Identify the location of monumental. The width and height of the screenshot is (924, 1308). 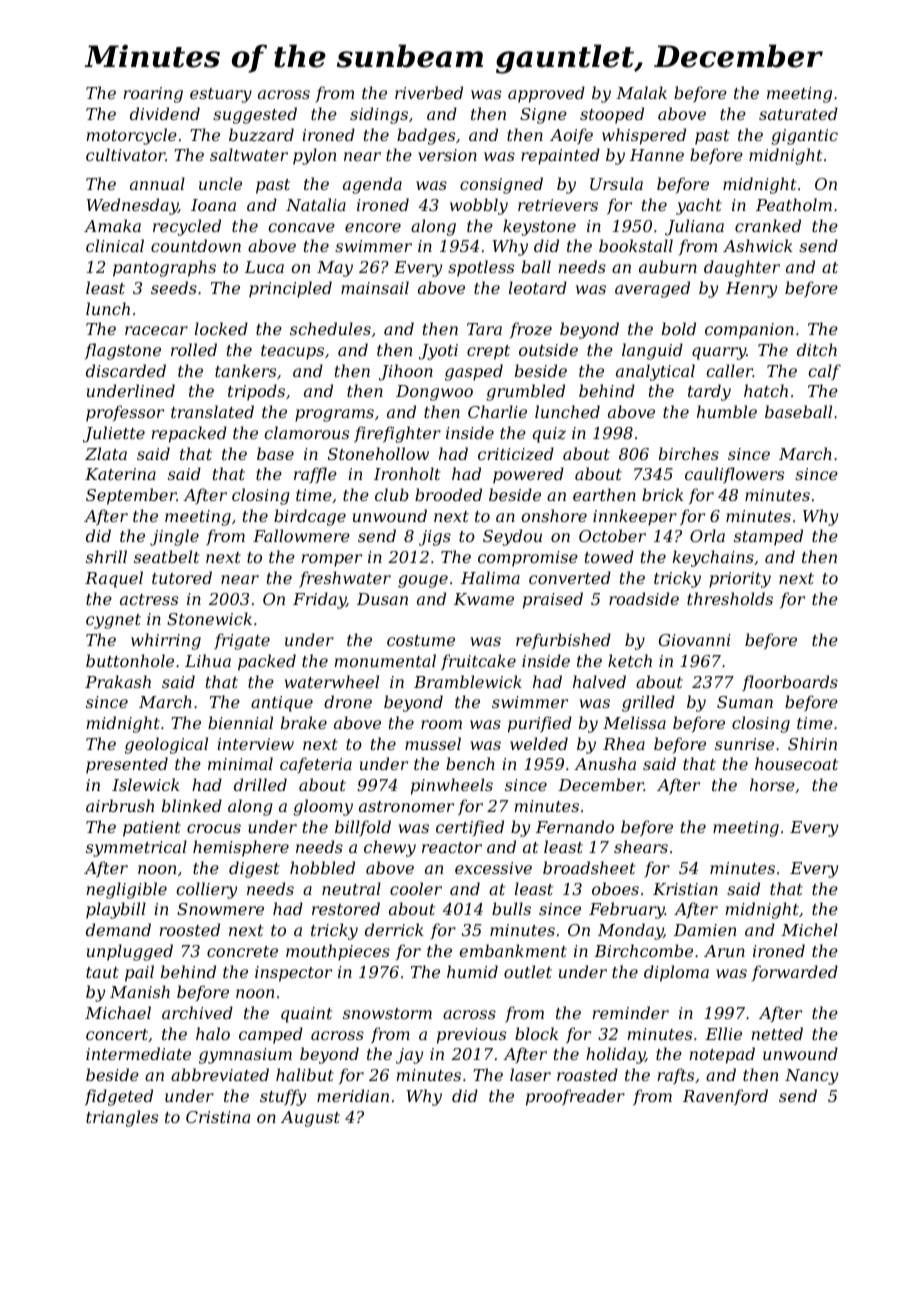
(385, 660).
